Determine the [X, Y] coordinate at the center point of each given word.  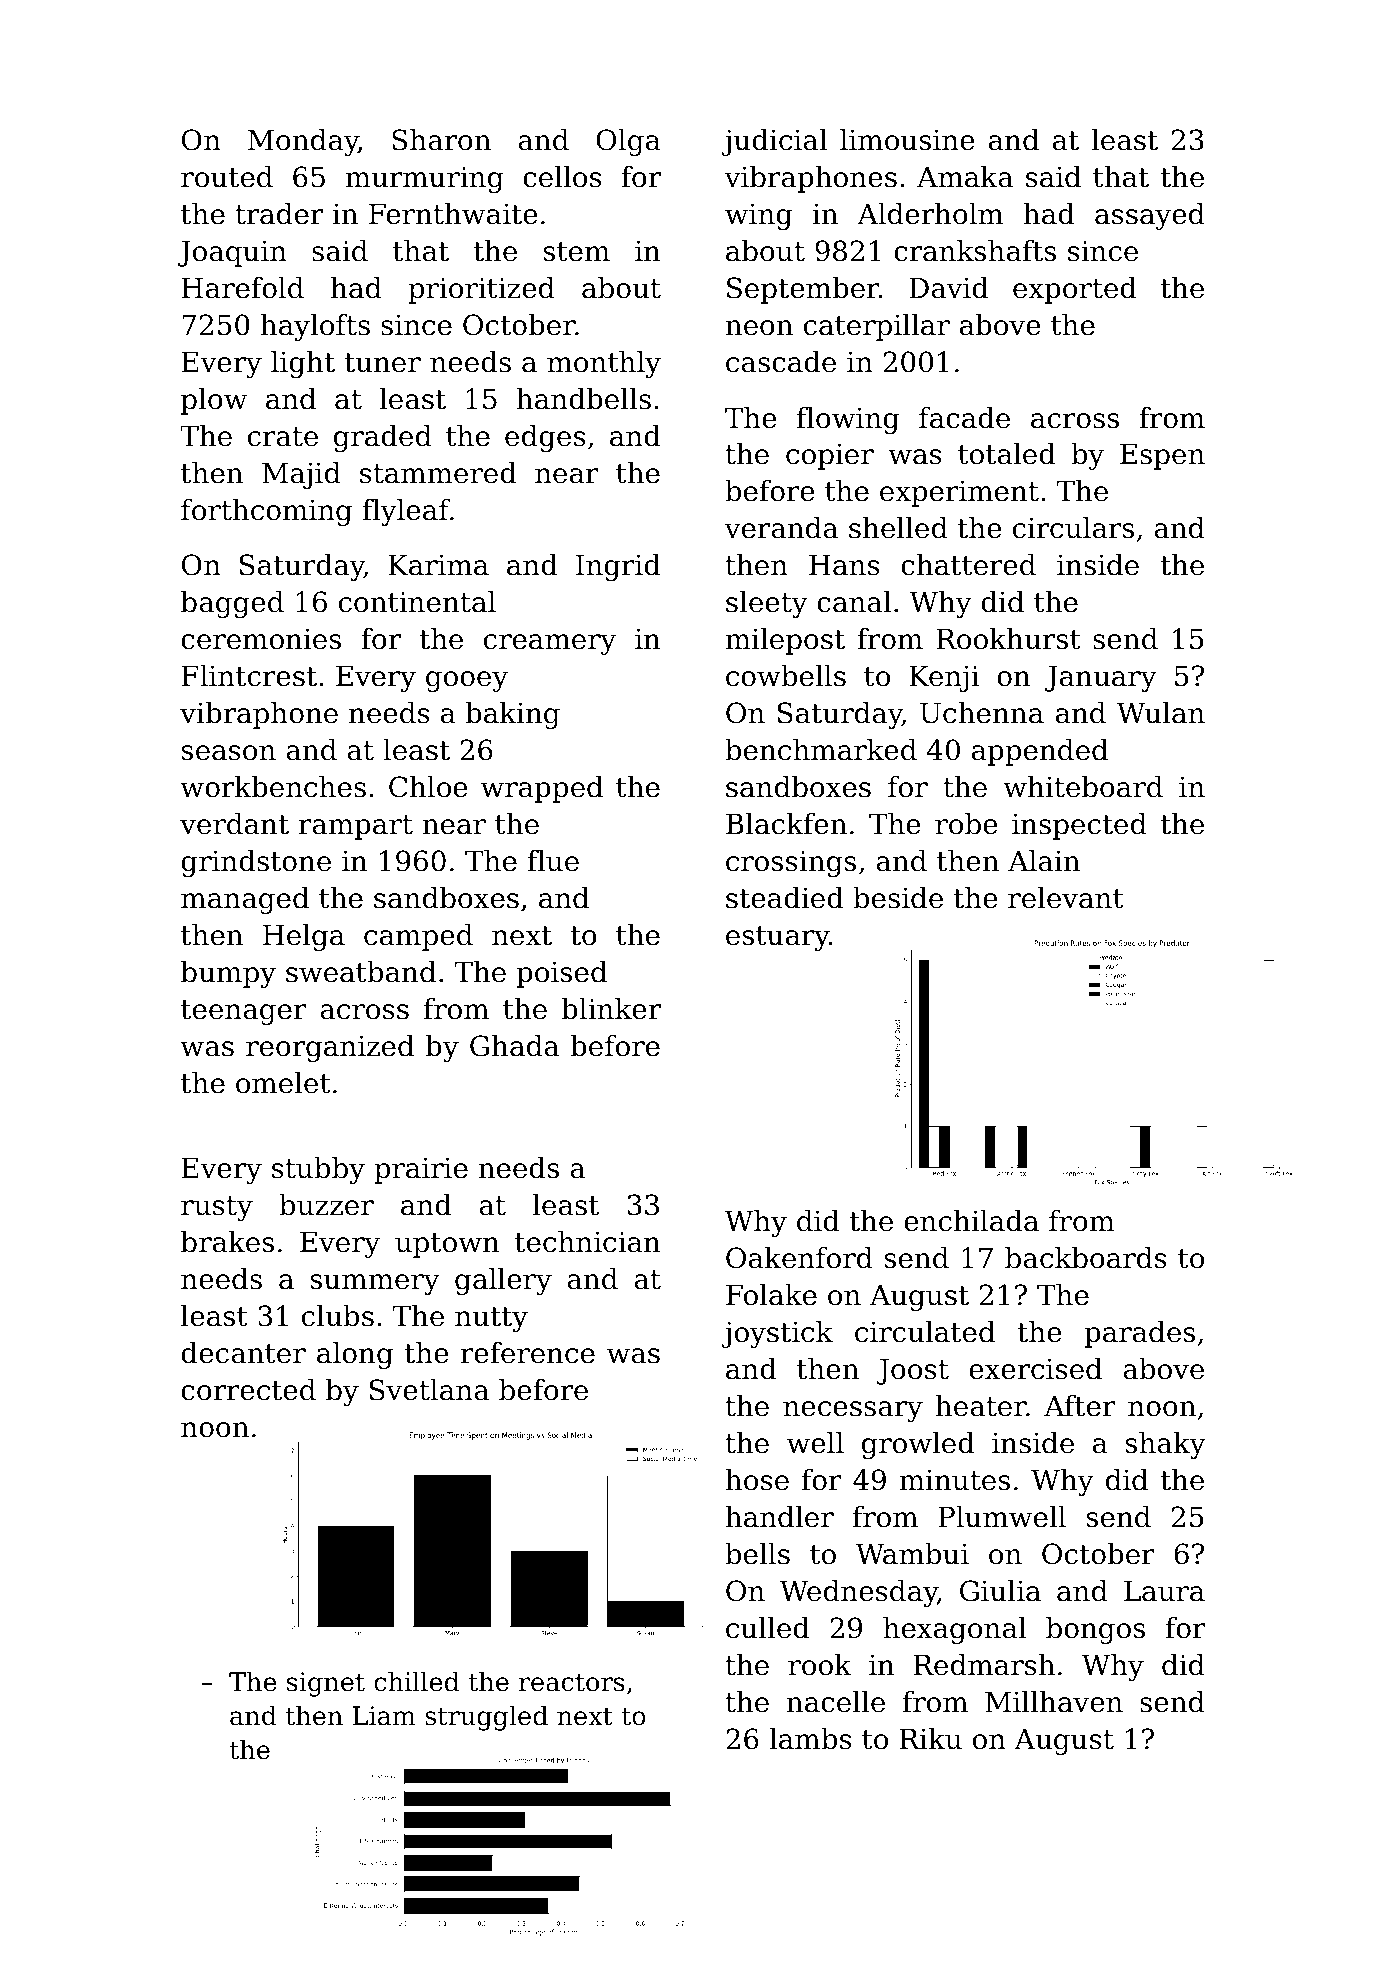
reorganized [330, 1048]
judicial [774, 142]
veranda [781, 528]
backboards [1086, 1258]
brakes [227, 1242]
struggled [486, 1718]
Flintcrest [249, 676]
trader [279, 214]
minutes [954, 1480]
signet [326, 1684]
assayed [1150, 216]
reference [528, 1353]
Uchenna [982, 713]
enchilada [971, 1221]
